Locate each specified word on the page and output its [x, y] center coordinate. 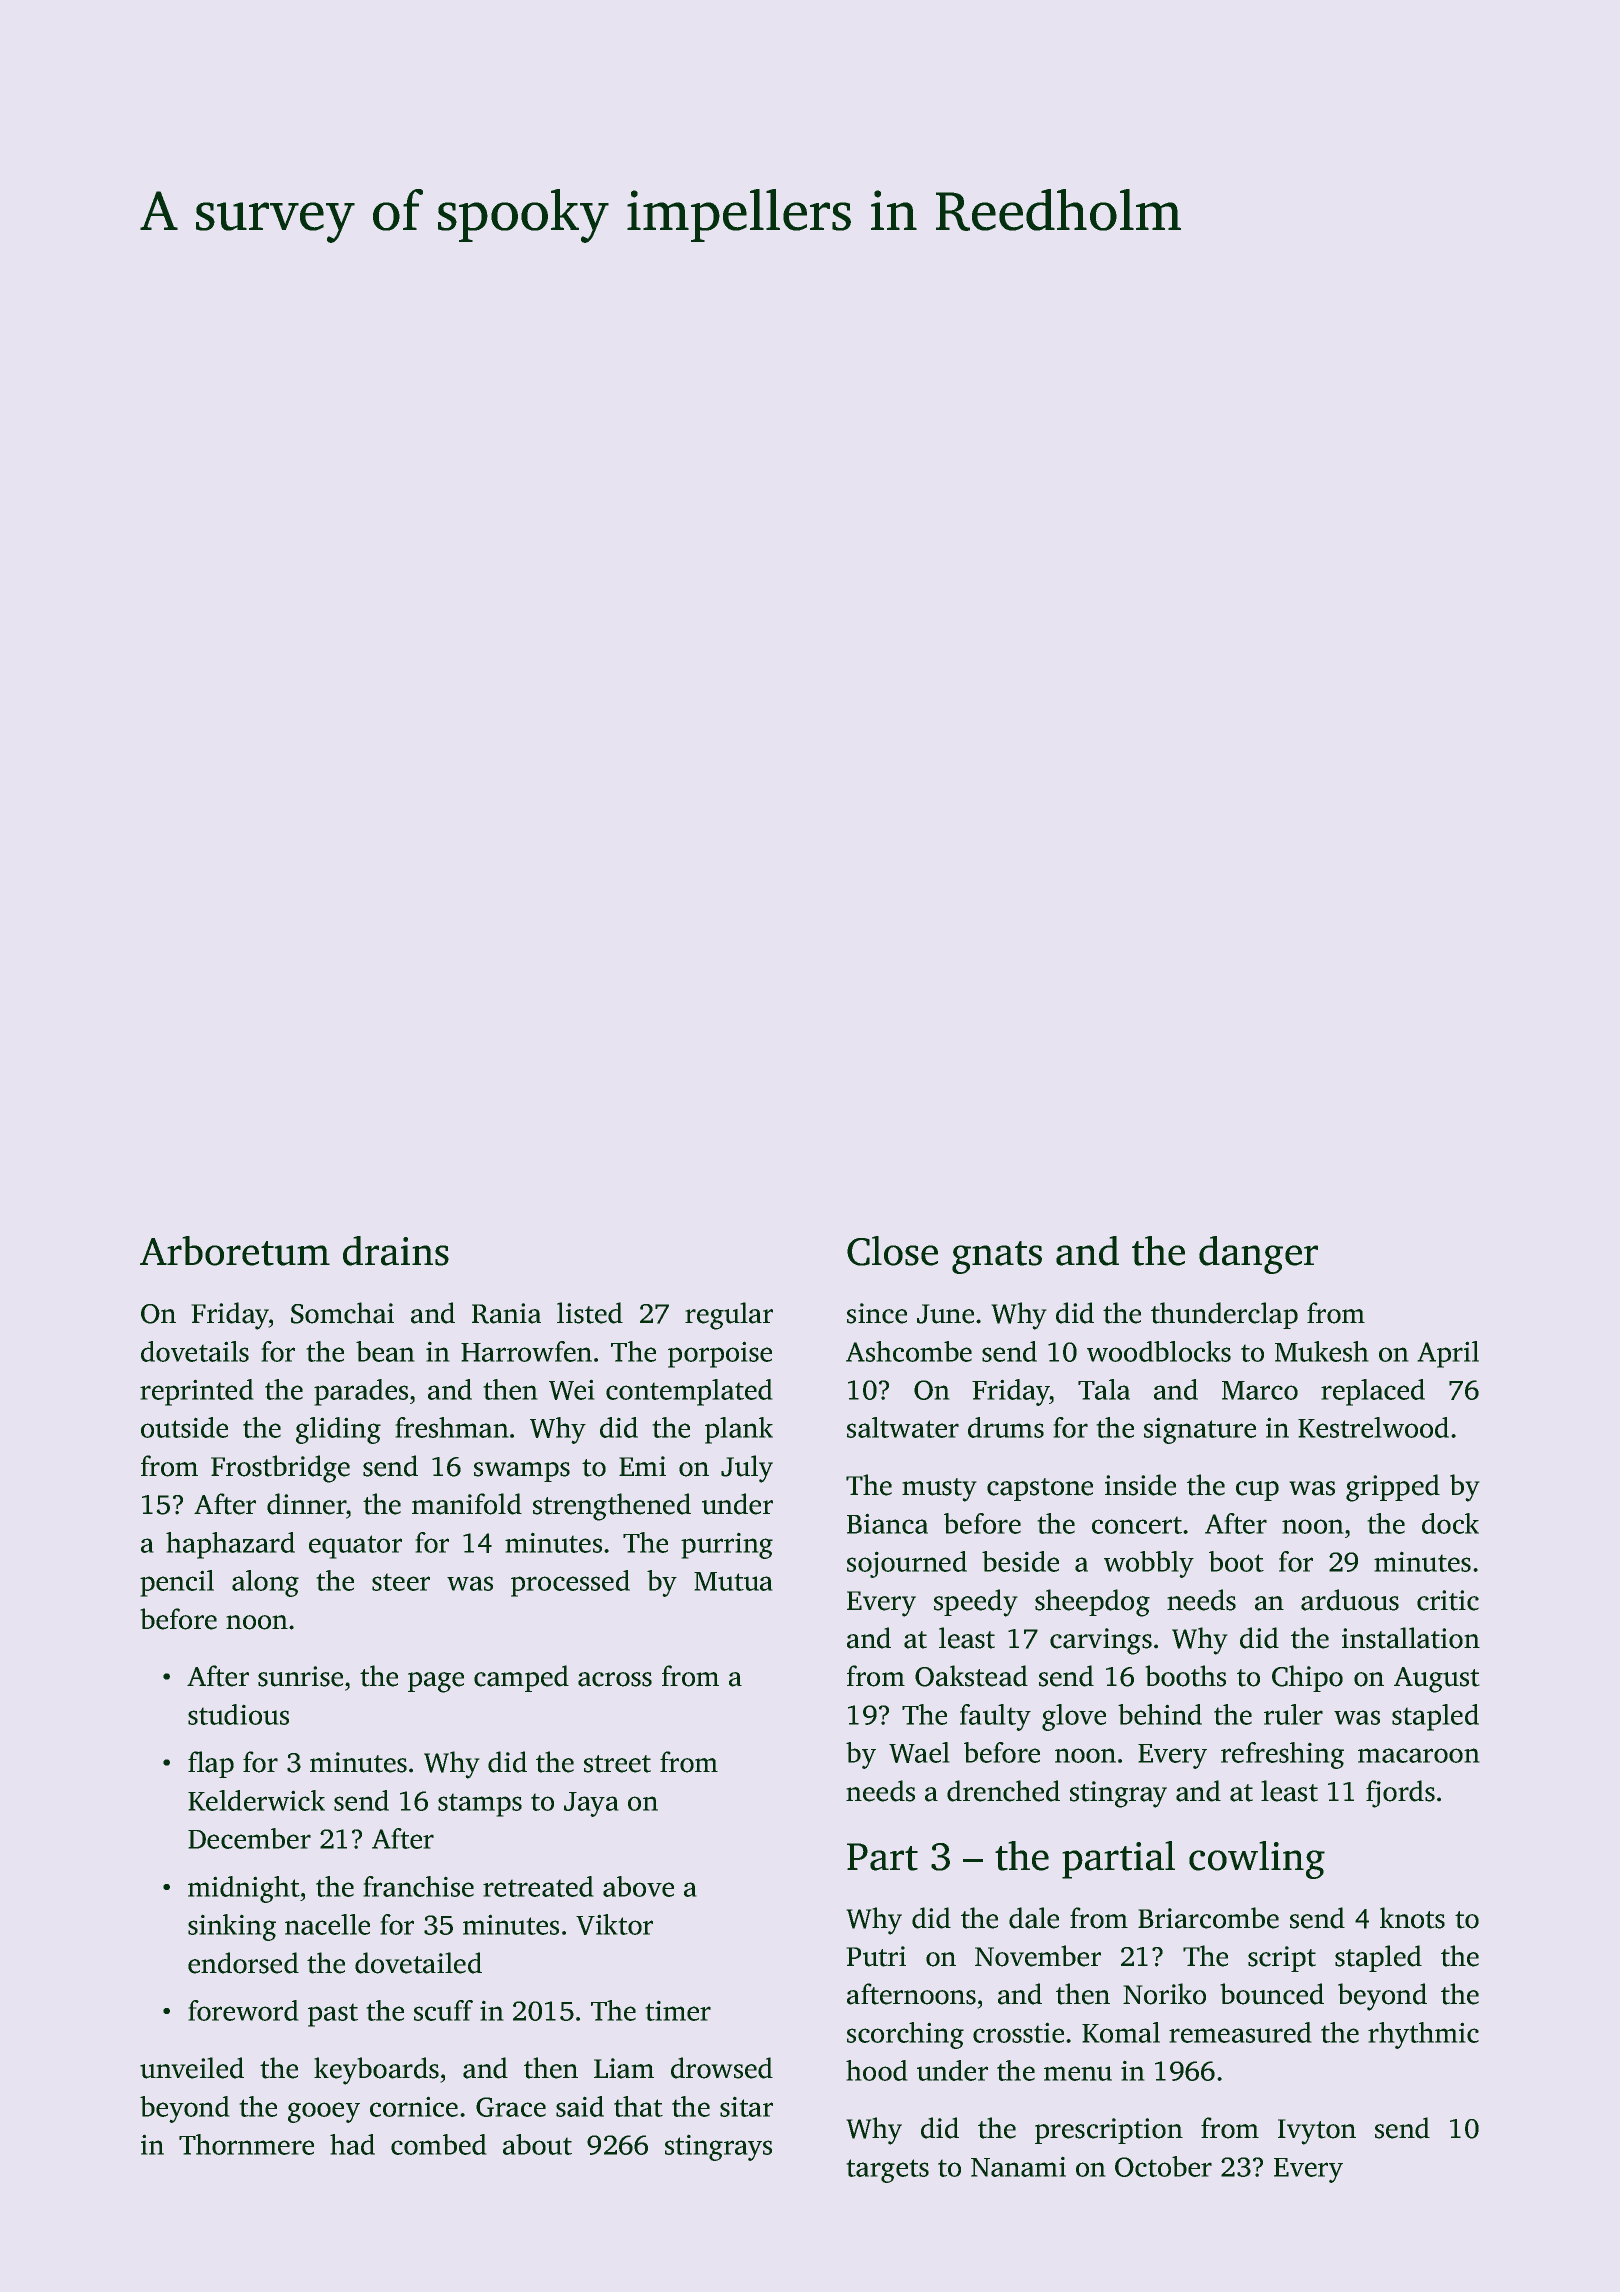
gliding [338, 1430]
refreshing [1282, 1755]
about [537, 2144]
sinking [232, 1927]
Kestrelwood [1373, 1427]
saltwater [903, 1427]
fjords [1400, 1794]
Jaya [591, 1804]
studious [238, 1714]
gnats [997, 1257]
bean [385, 1351]
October [1163, 2166]
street [617, 1764]
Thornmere [246, 2144]
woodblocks [1159, 1351]
